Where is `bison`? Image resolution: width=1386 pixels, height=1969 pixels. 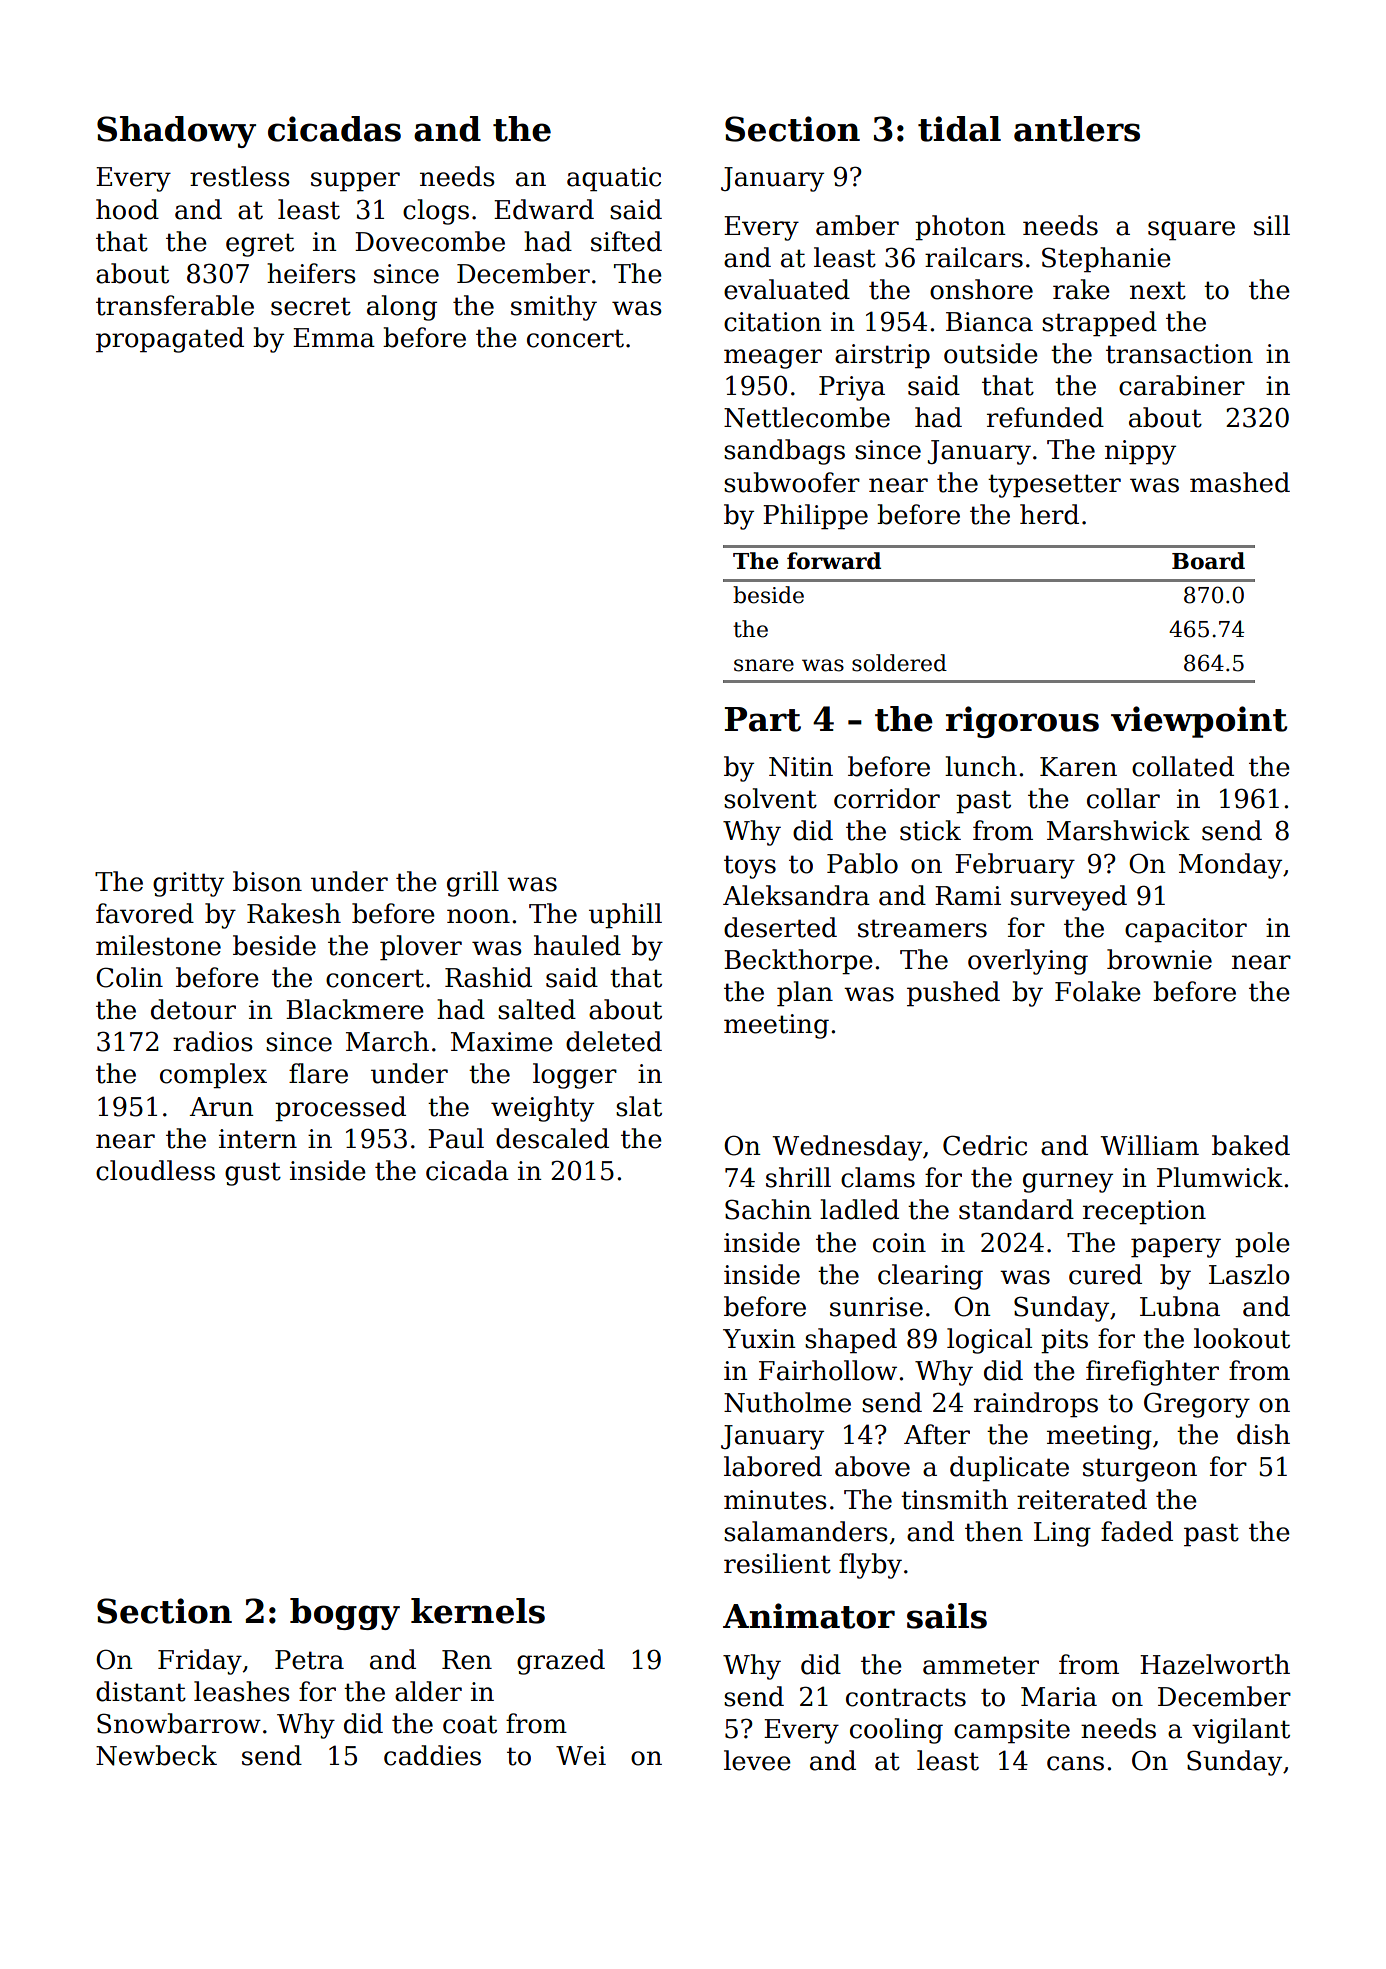 bison is located at coordinates (267, 881).
